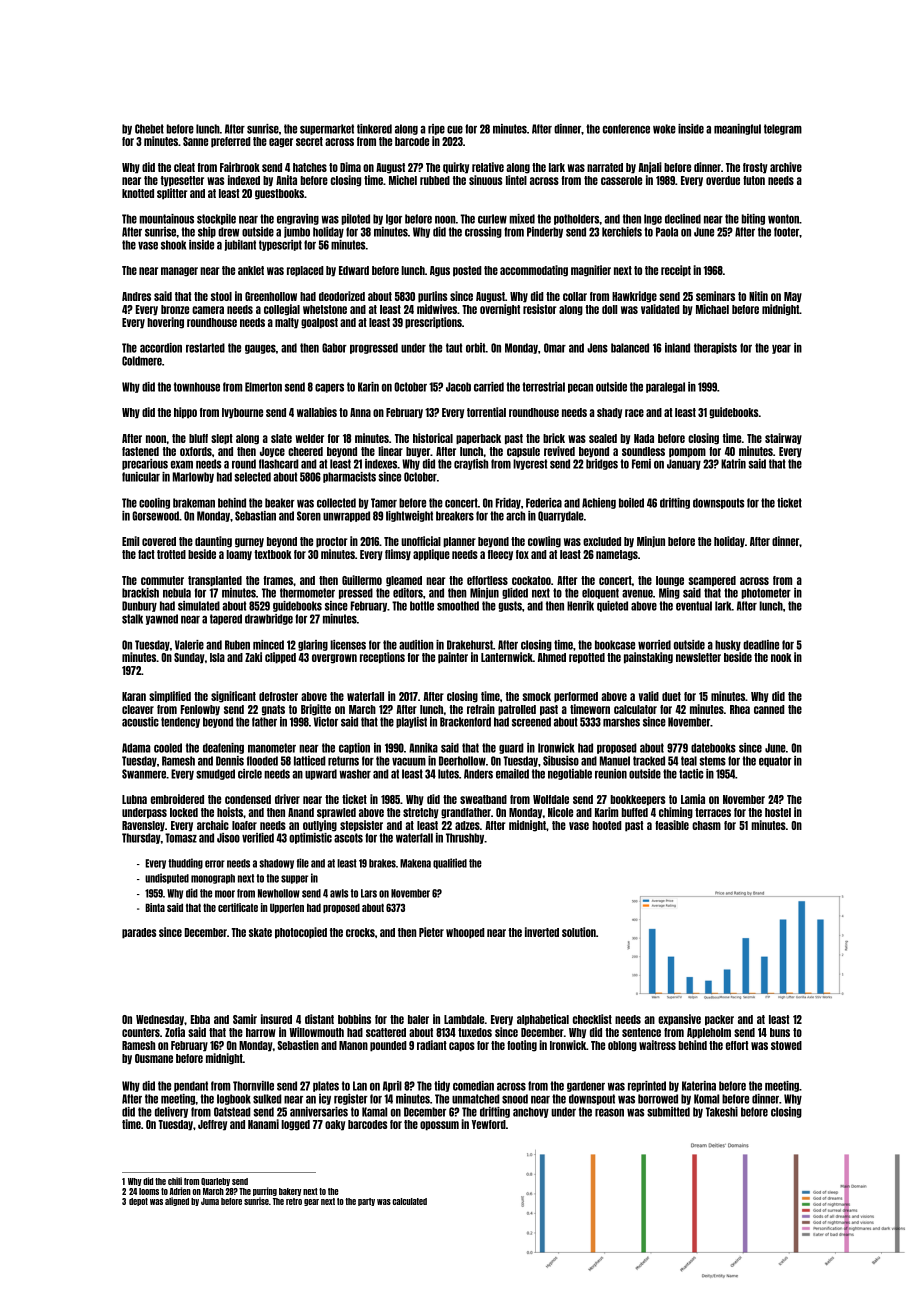  I want to click on accommodating, so click(534, 271).
